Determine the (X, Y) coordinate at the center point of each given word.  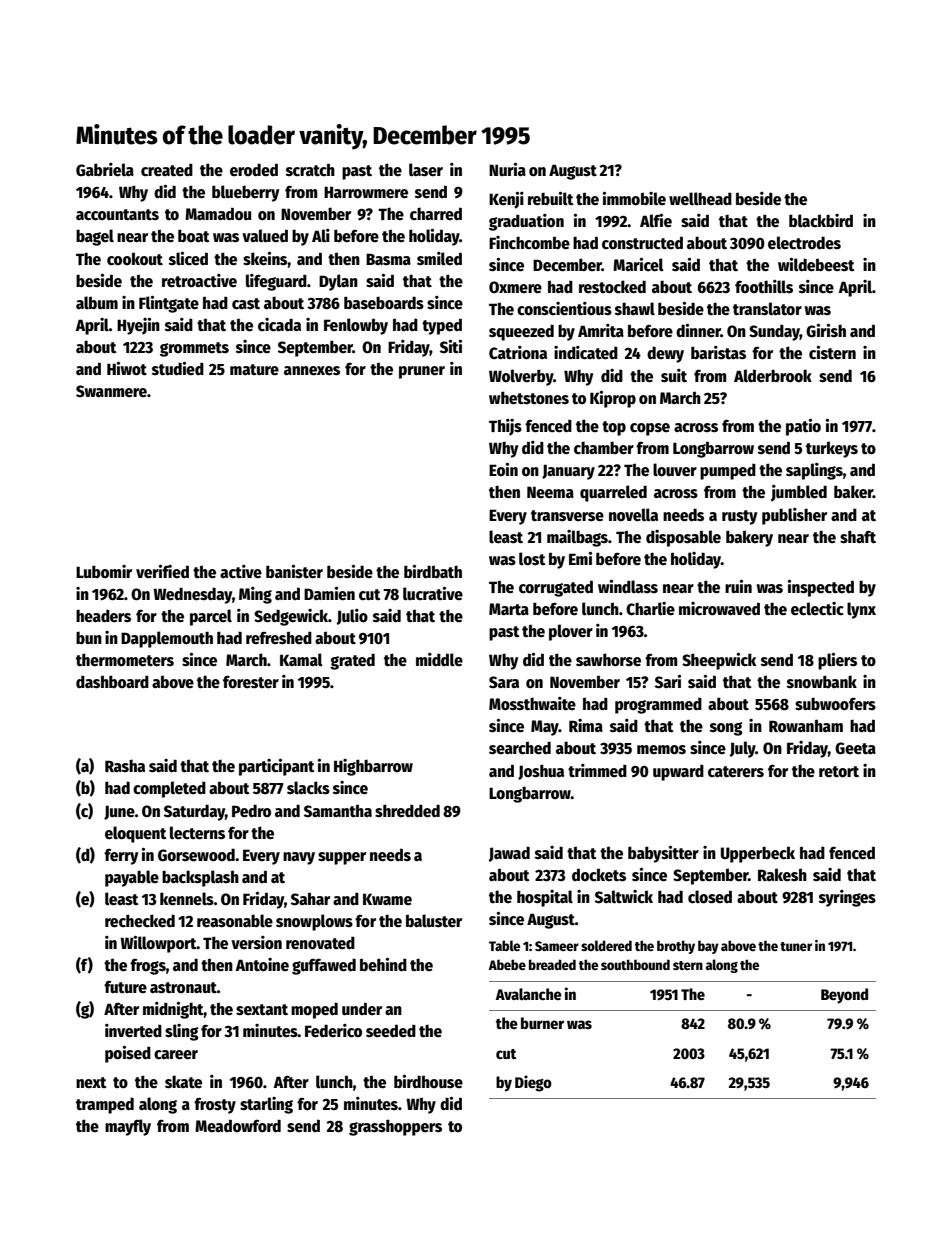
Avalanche (529, 994)
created (167, 170)
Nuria (507, 169)
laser (426, 169)
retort (839, 771)
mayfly (128, 1127)
